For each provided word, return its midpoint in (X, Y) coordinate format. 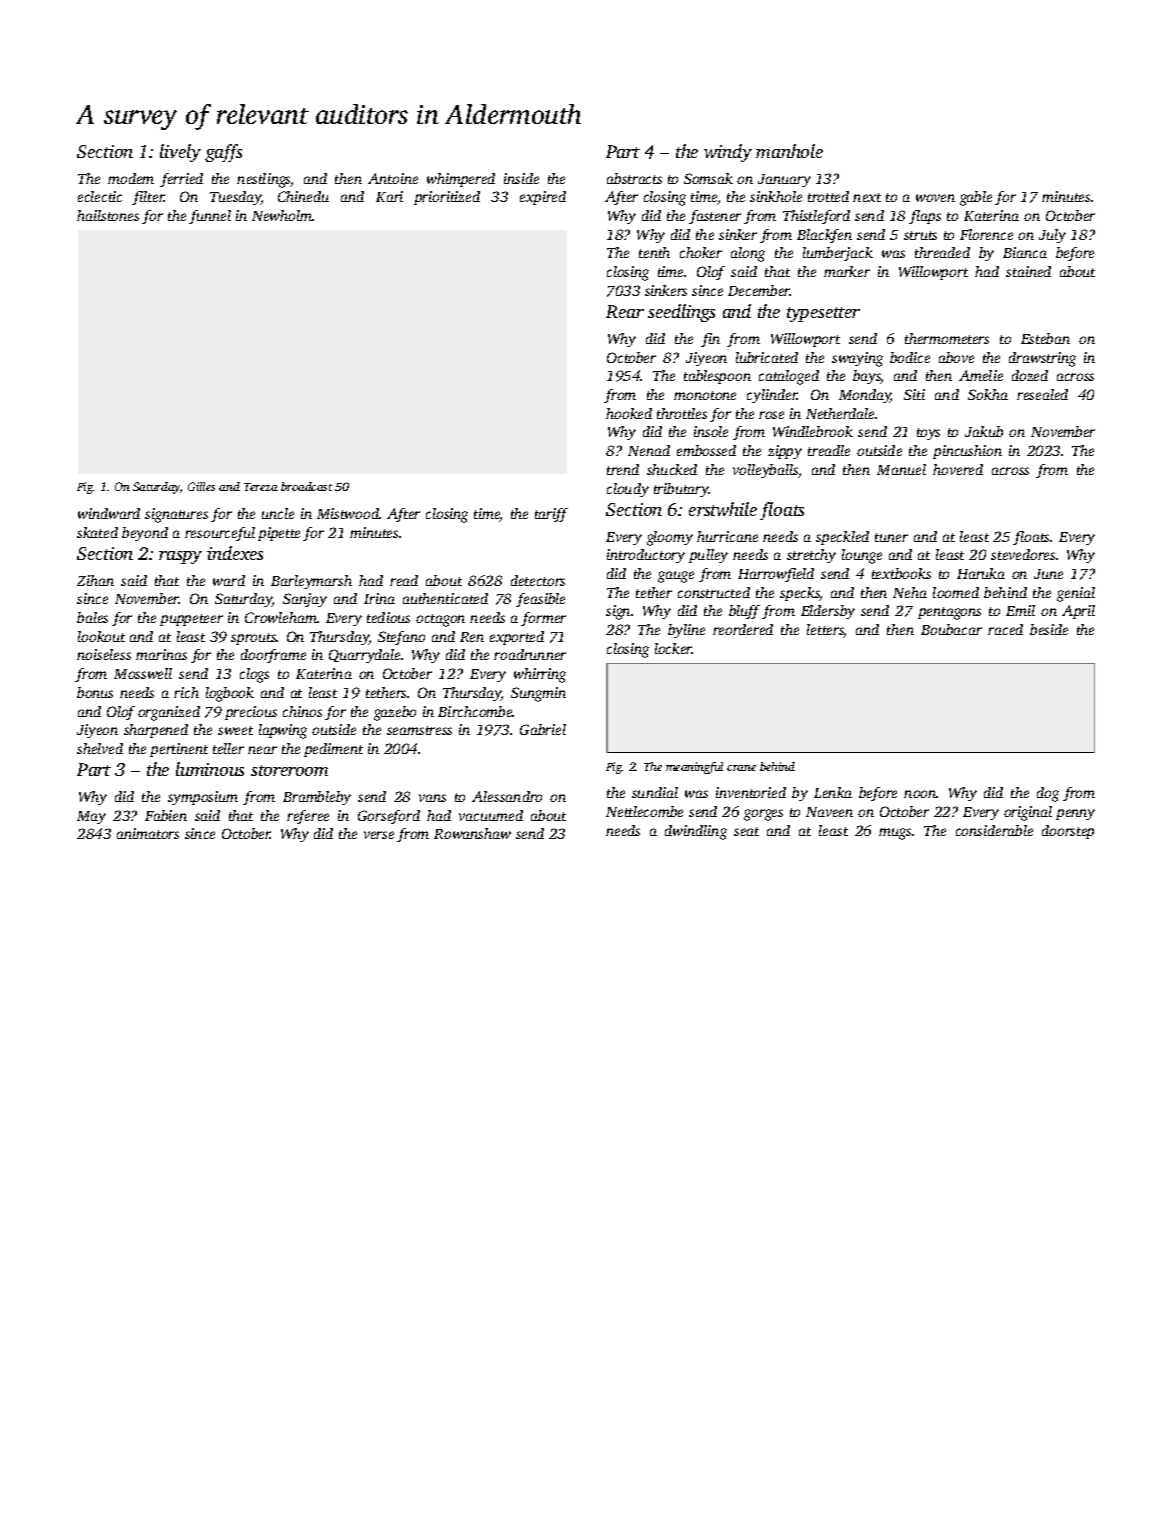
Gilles (201, 486)
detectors (538, 580)
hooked (629, 413)
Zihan (95, 580)
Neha (910, 592)
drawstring (1042, 359)
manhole (789, 151)
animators (148, 833)
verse (379, 835)
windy (728, 153)
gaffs (223, 153)
